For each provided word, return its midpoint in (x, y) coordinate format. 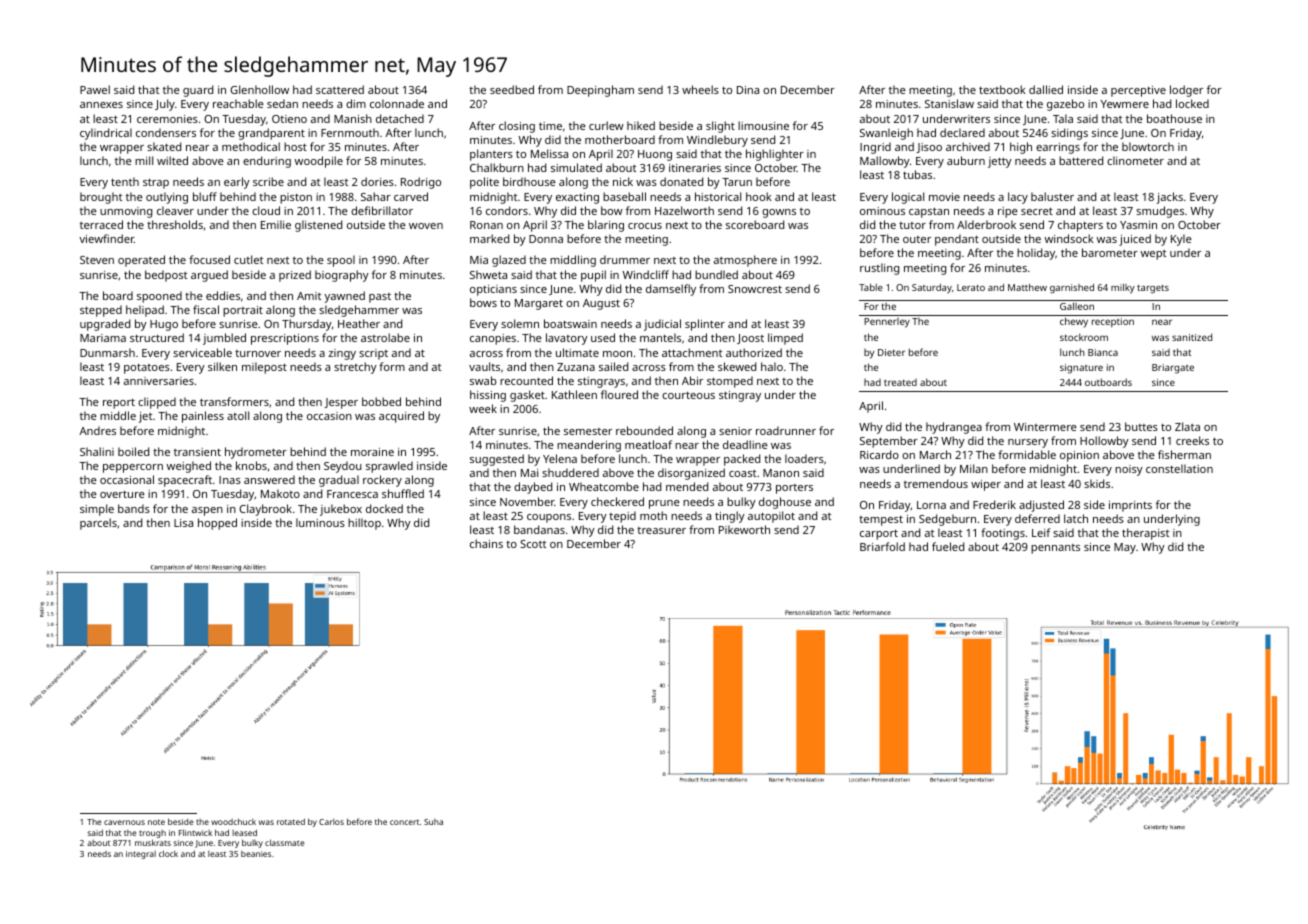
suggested (497, 460)
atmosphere (745, 261)
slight (720, 127)
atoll (238, 415)
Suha (433, 822)
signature (1081, 369)
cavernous (124, 822)
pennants (1055, 549)
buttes (1141, 426)
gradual (339, 481)
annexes (101, 105)
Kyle (1181, 240)
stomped (730, 382)
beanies (256, 854)
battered (1081, 160)
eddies (223, 295)
